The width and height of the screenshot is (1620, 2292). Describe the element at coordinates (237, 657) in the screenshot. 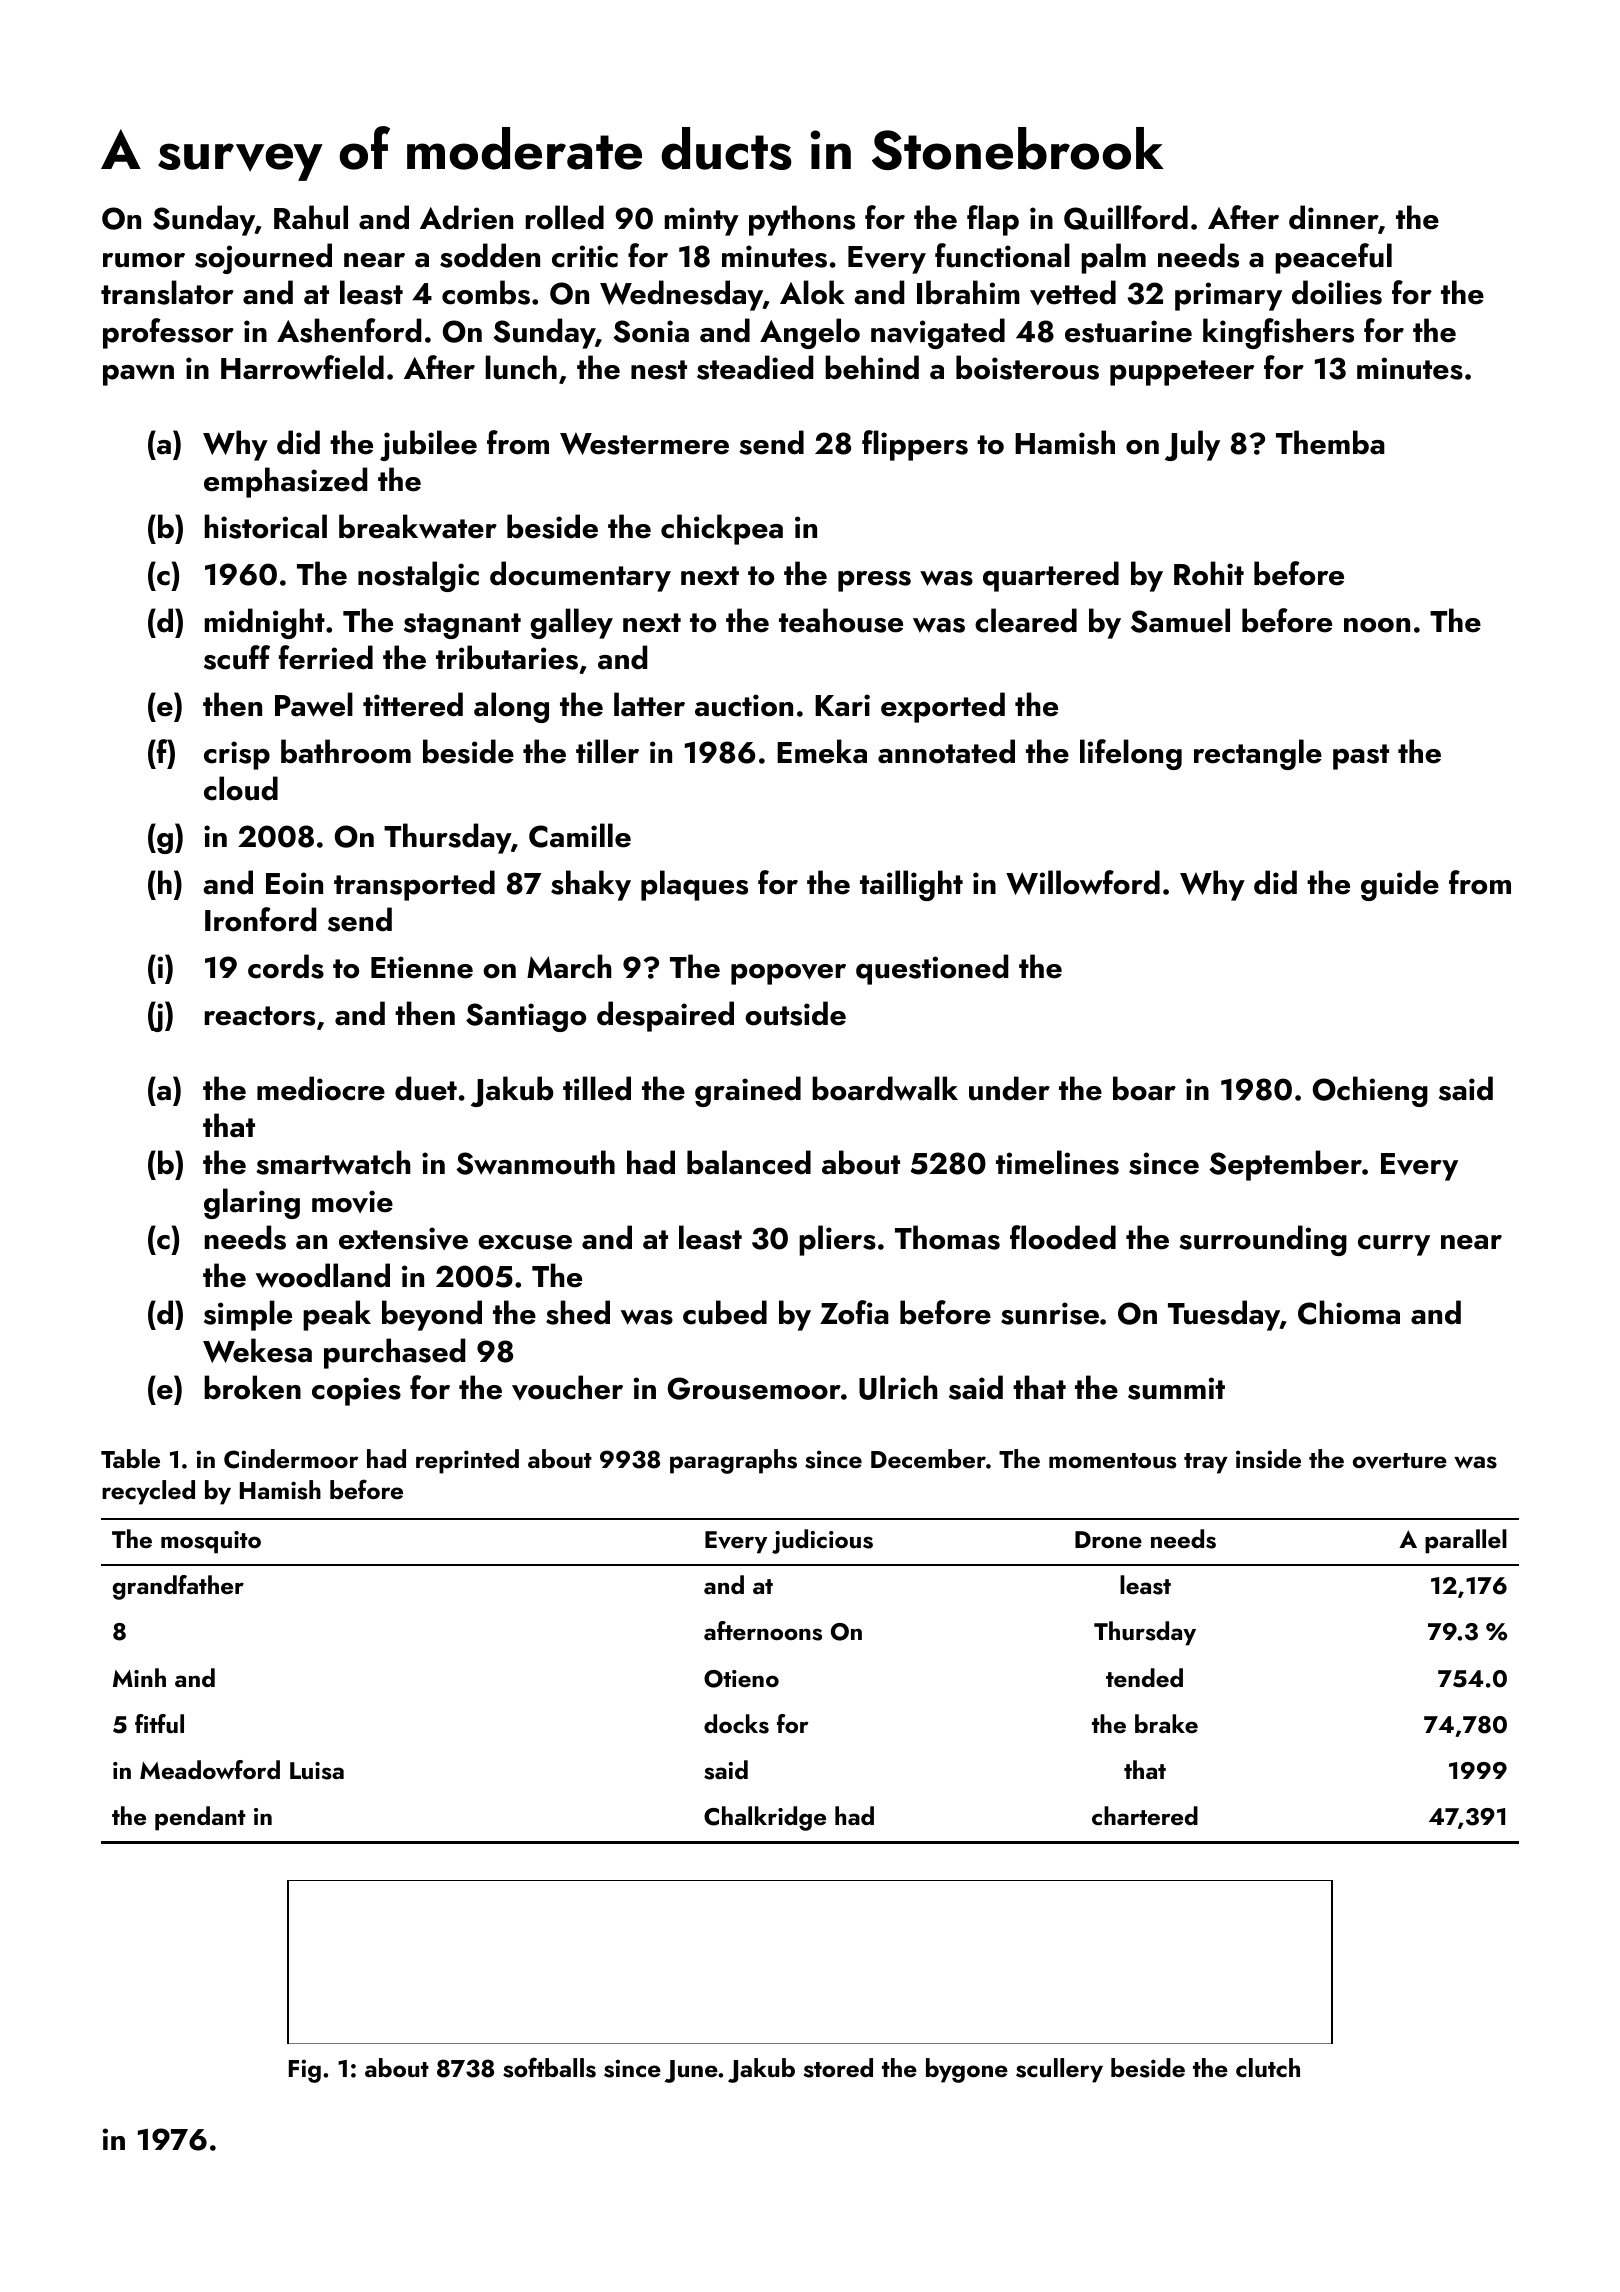

I see `scuff` at that location.
